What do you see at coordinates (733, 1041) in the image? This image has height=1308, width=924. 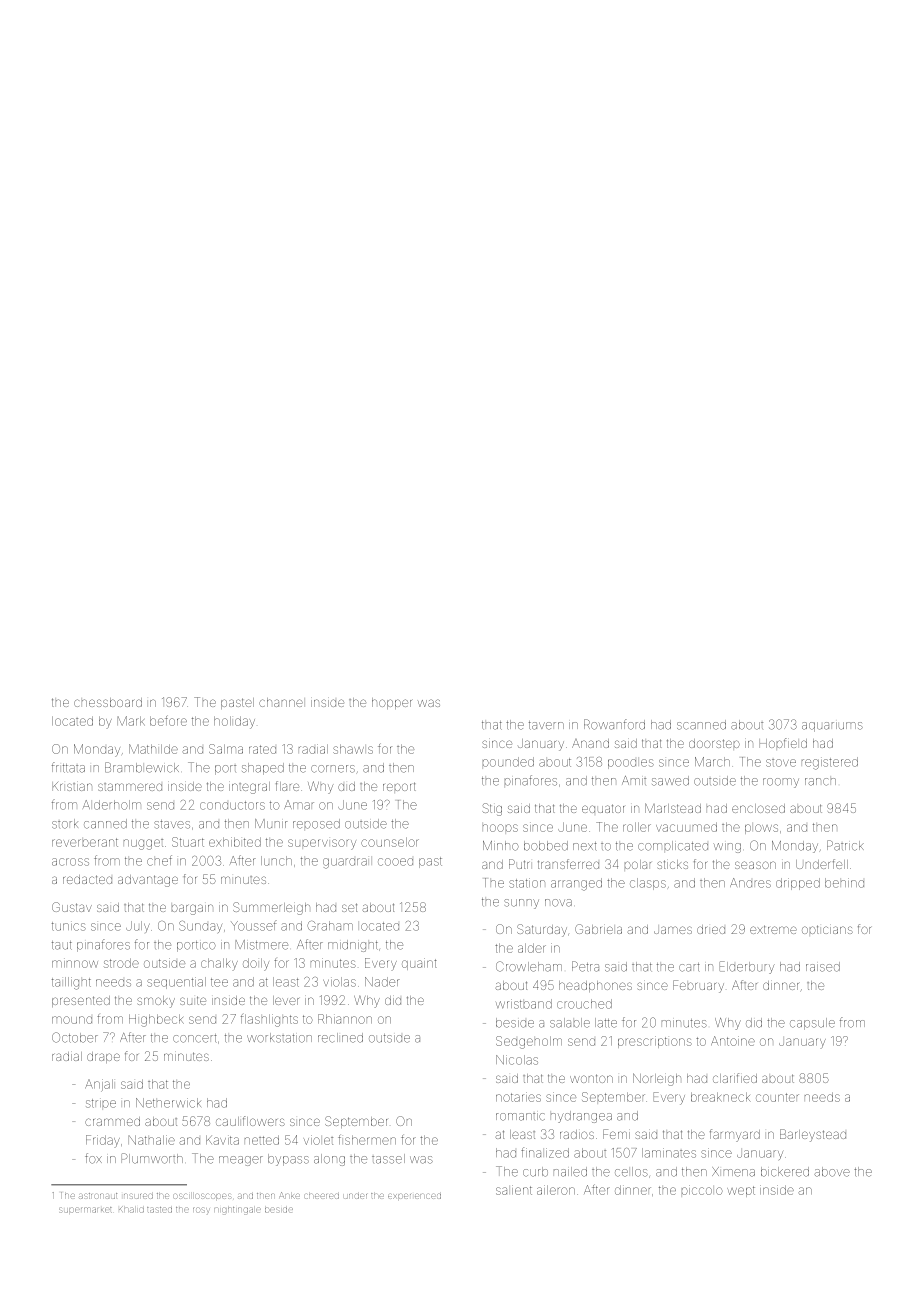 I see `Antoine` at bounding box center [733, 1041].
